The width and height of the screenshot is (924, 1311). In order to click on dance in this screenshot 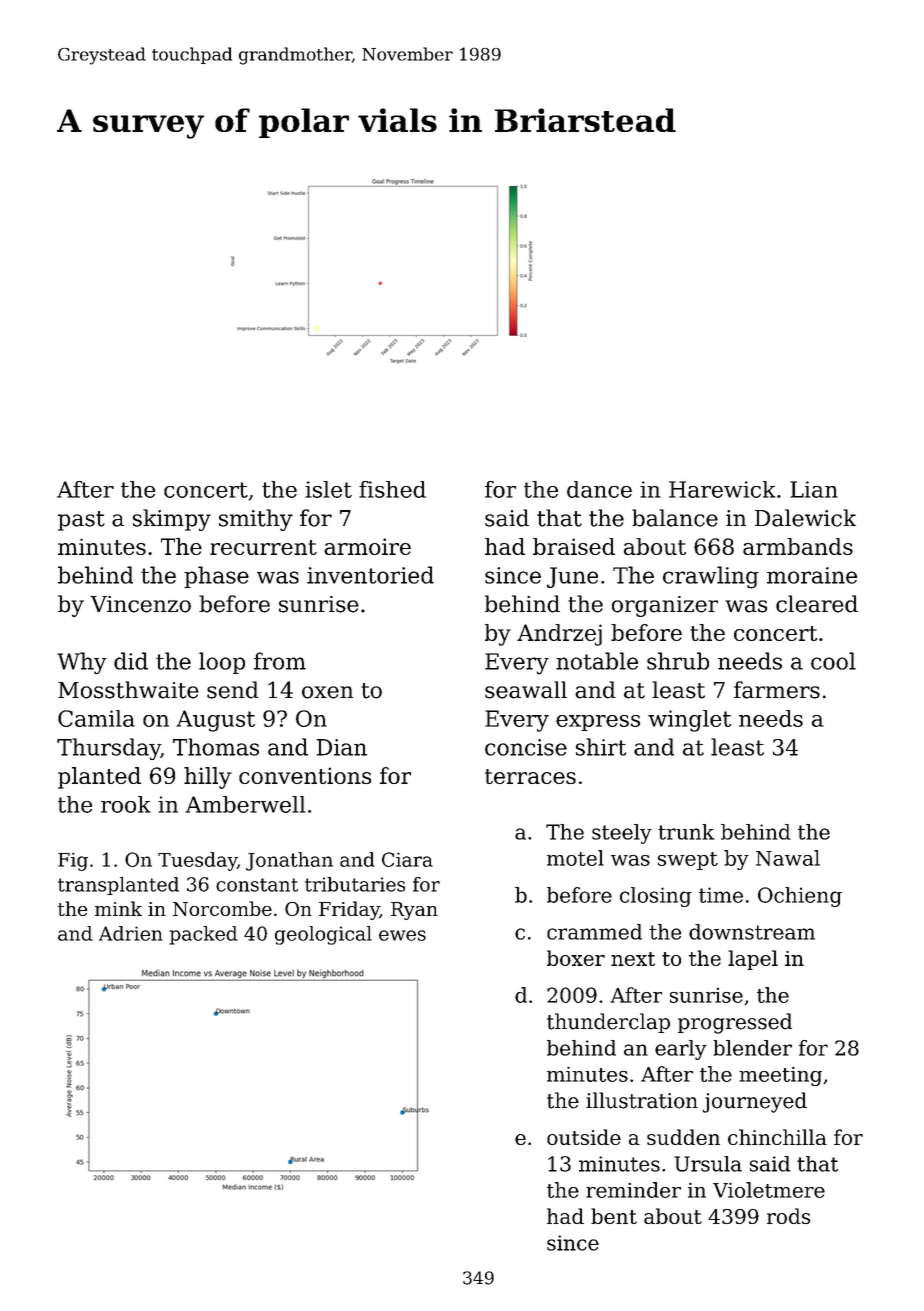, I will do `click(599, 489)`.
